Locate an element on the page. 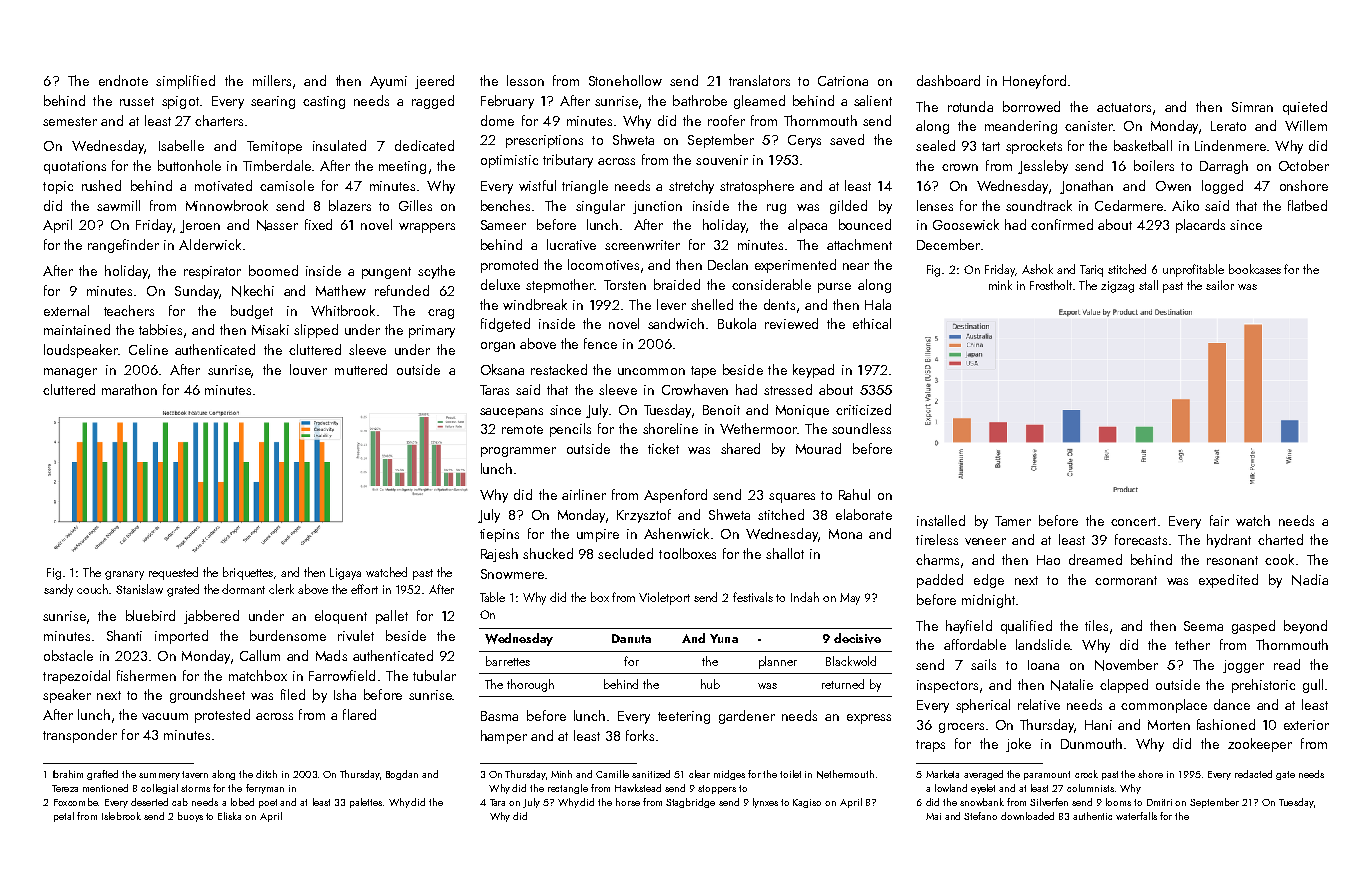 The height and width of the image is (887, 1372). transponder is located at coordinates (80, 736).
